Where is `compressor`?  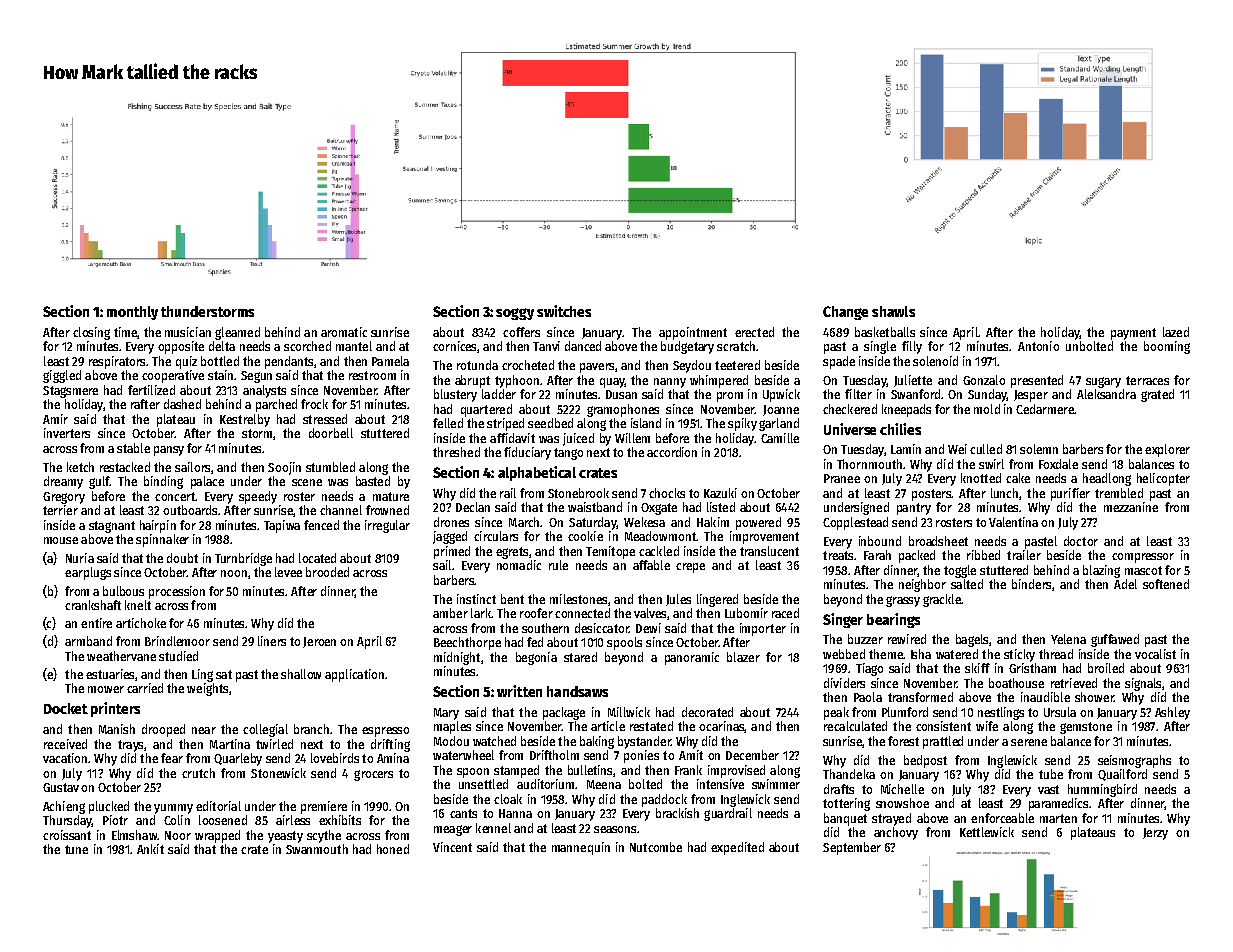
compressor is located at coordinates (1143, 558).
